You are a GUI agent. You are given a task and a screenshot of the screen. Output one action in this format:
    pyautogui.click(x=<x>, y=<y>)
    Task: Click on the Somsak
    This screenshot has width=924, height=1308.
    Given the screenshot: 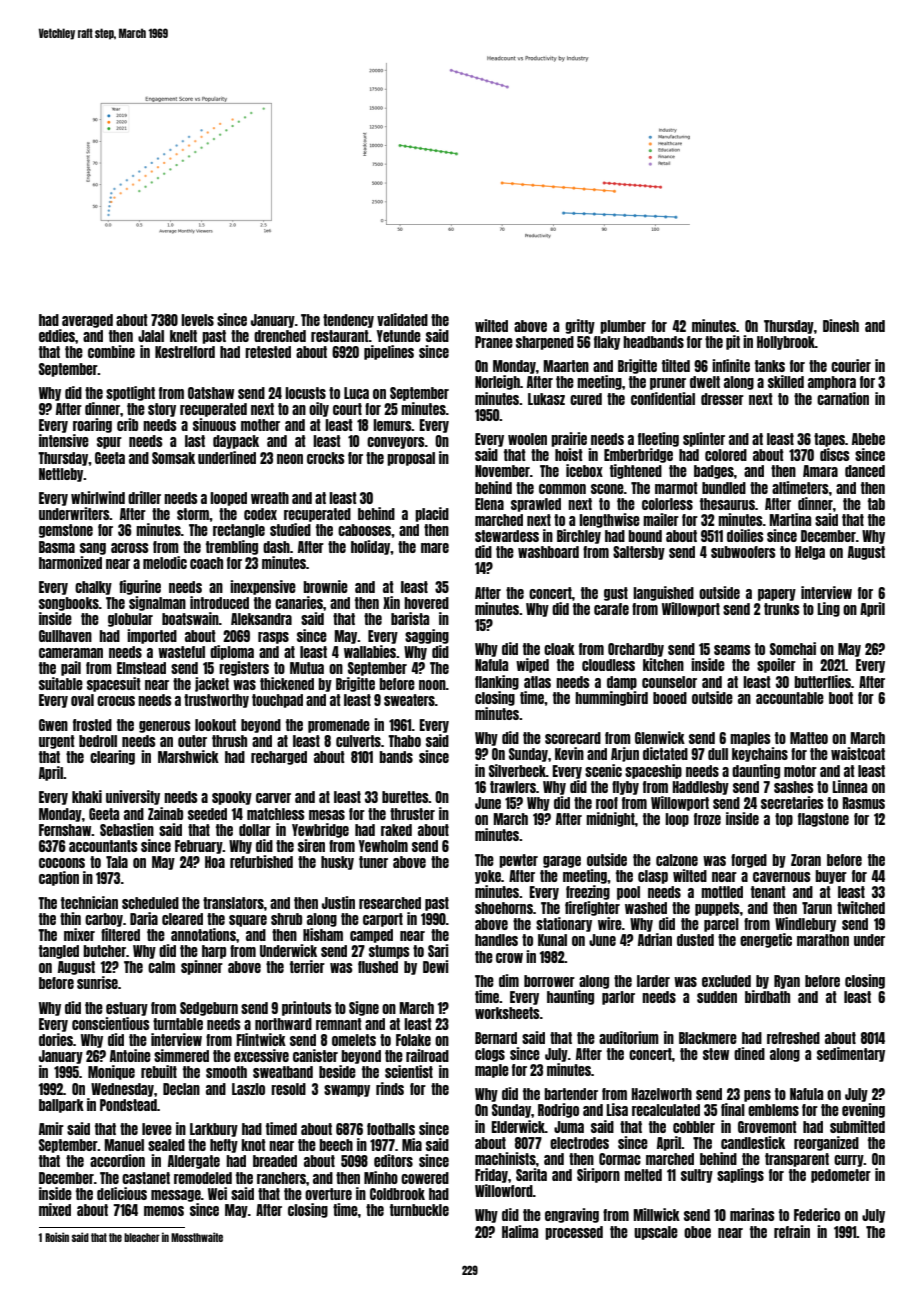 What is the action you would take?
    pyautogui.click(x=173, y=458)
